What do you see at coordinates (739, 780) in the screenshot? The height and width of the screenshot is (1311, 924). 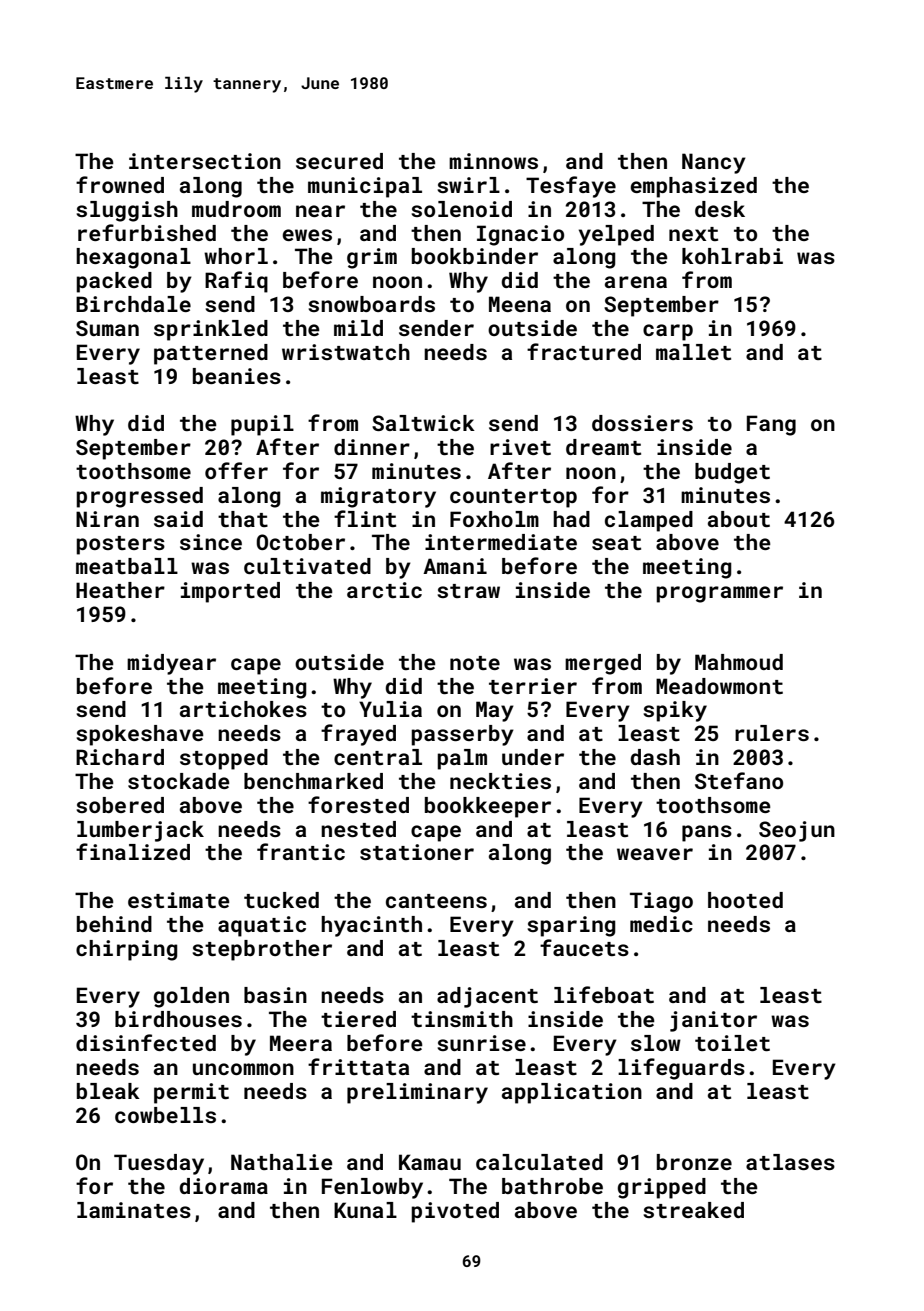 I see `Stefano` at bounding box center [739, 780].
